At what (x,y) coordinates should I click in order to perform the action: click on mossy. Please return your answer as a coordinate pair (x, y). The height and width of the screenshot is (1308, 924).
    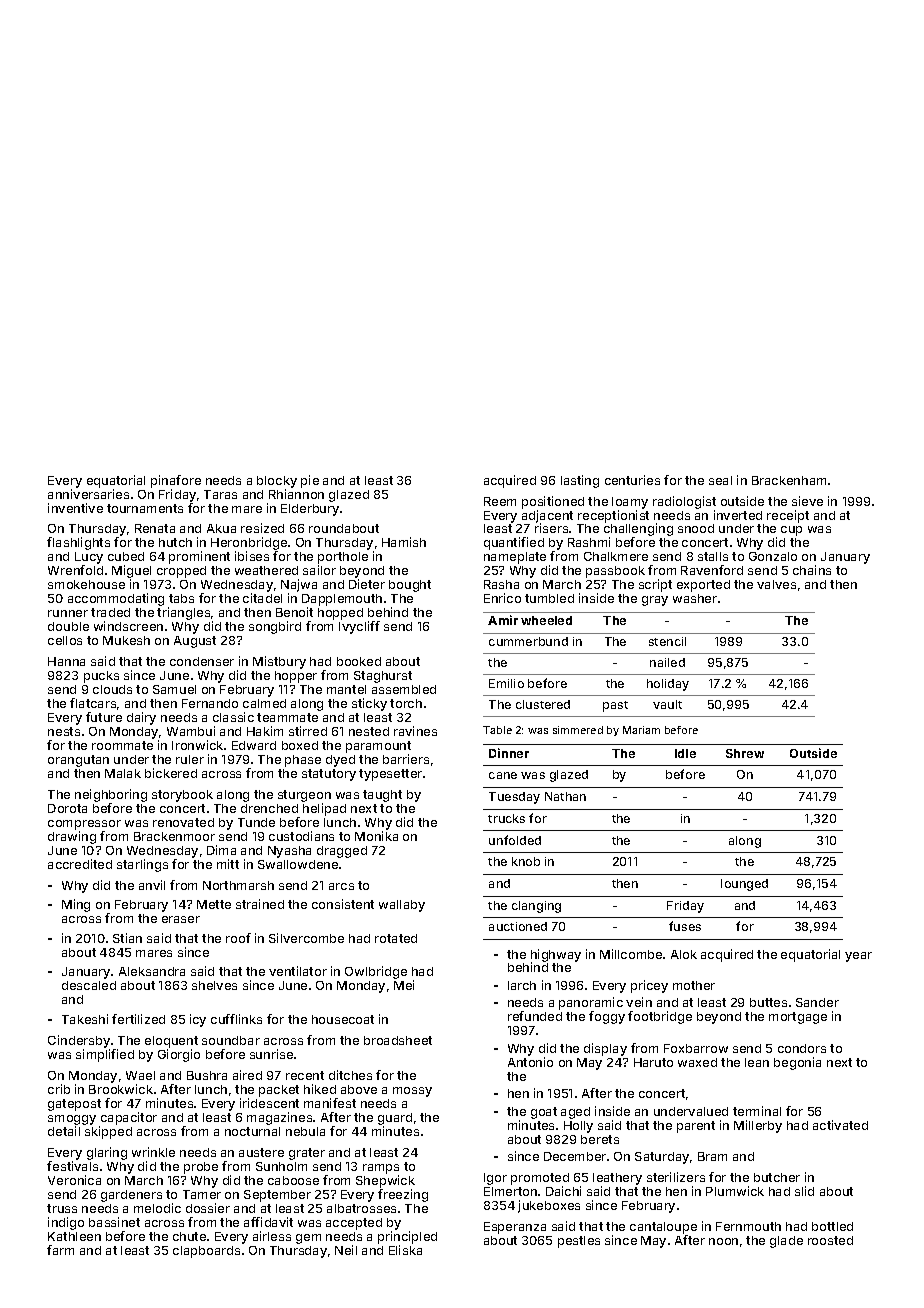
    Looking at the image, I should click on (412, 1092).
